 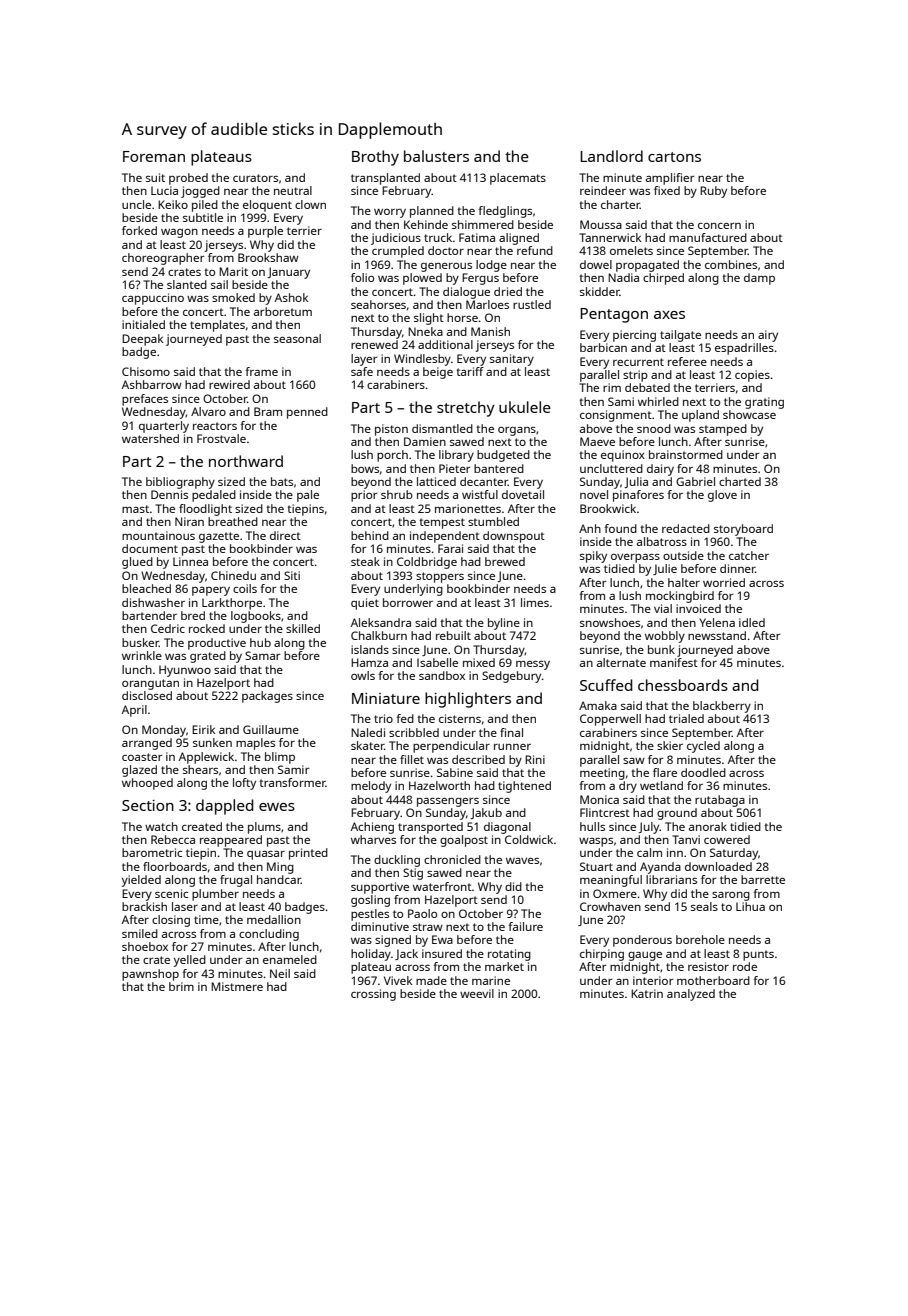 I want to click on chessboards, so click(x=683, y=685).
